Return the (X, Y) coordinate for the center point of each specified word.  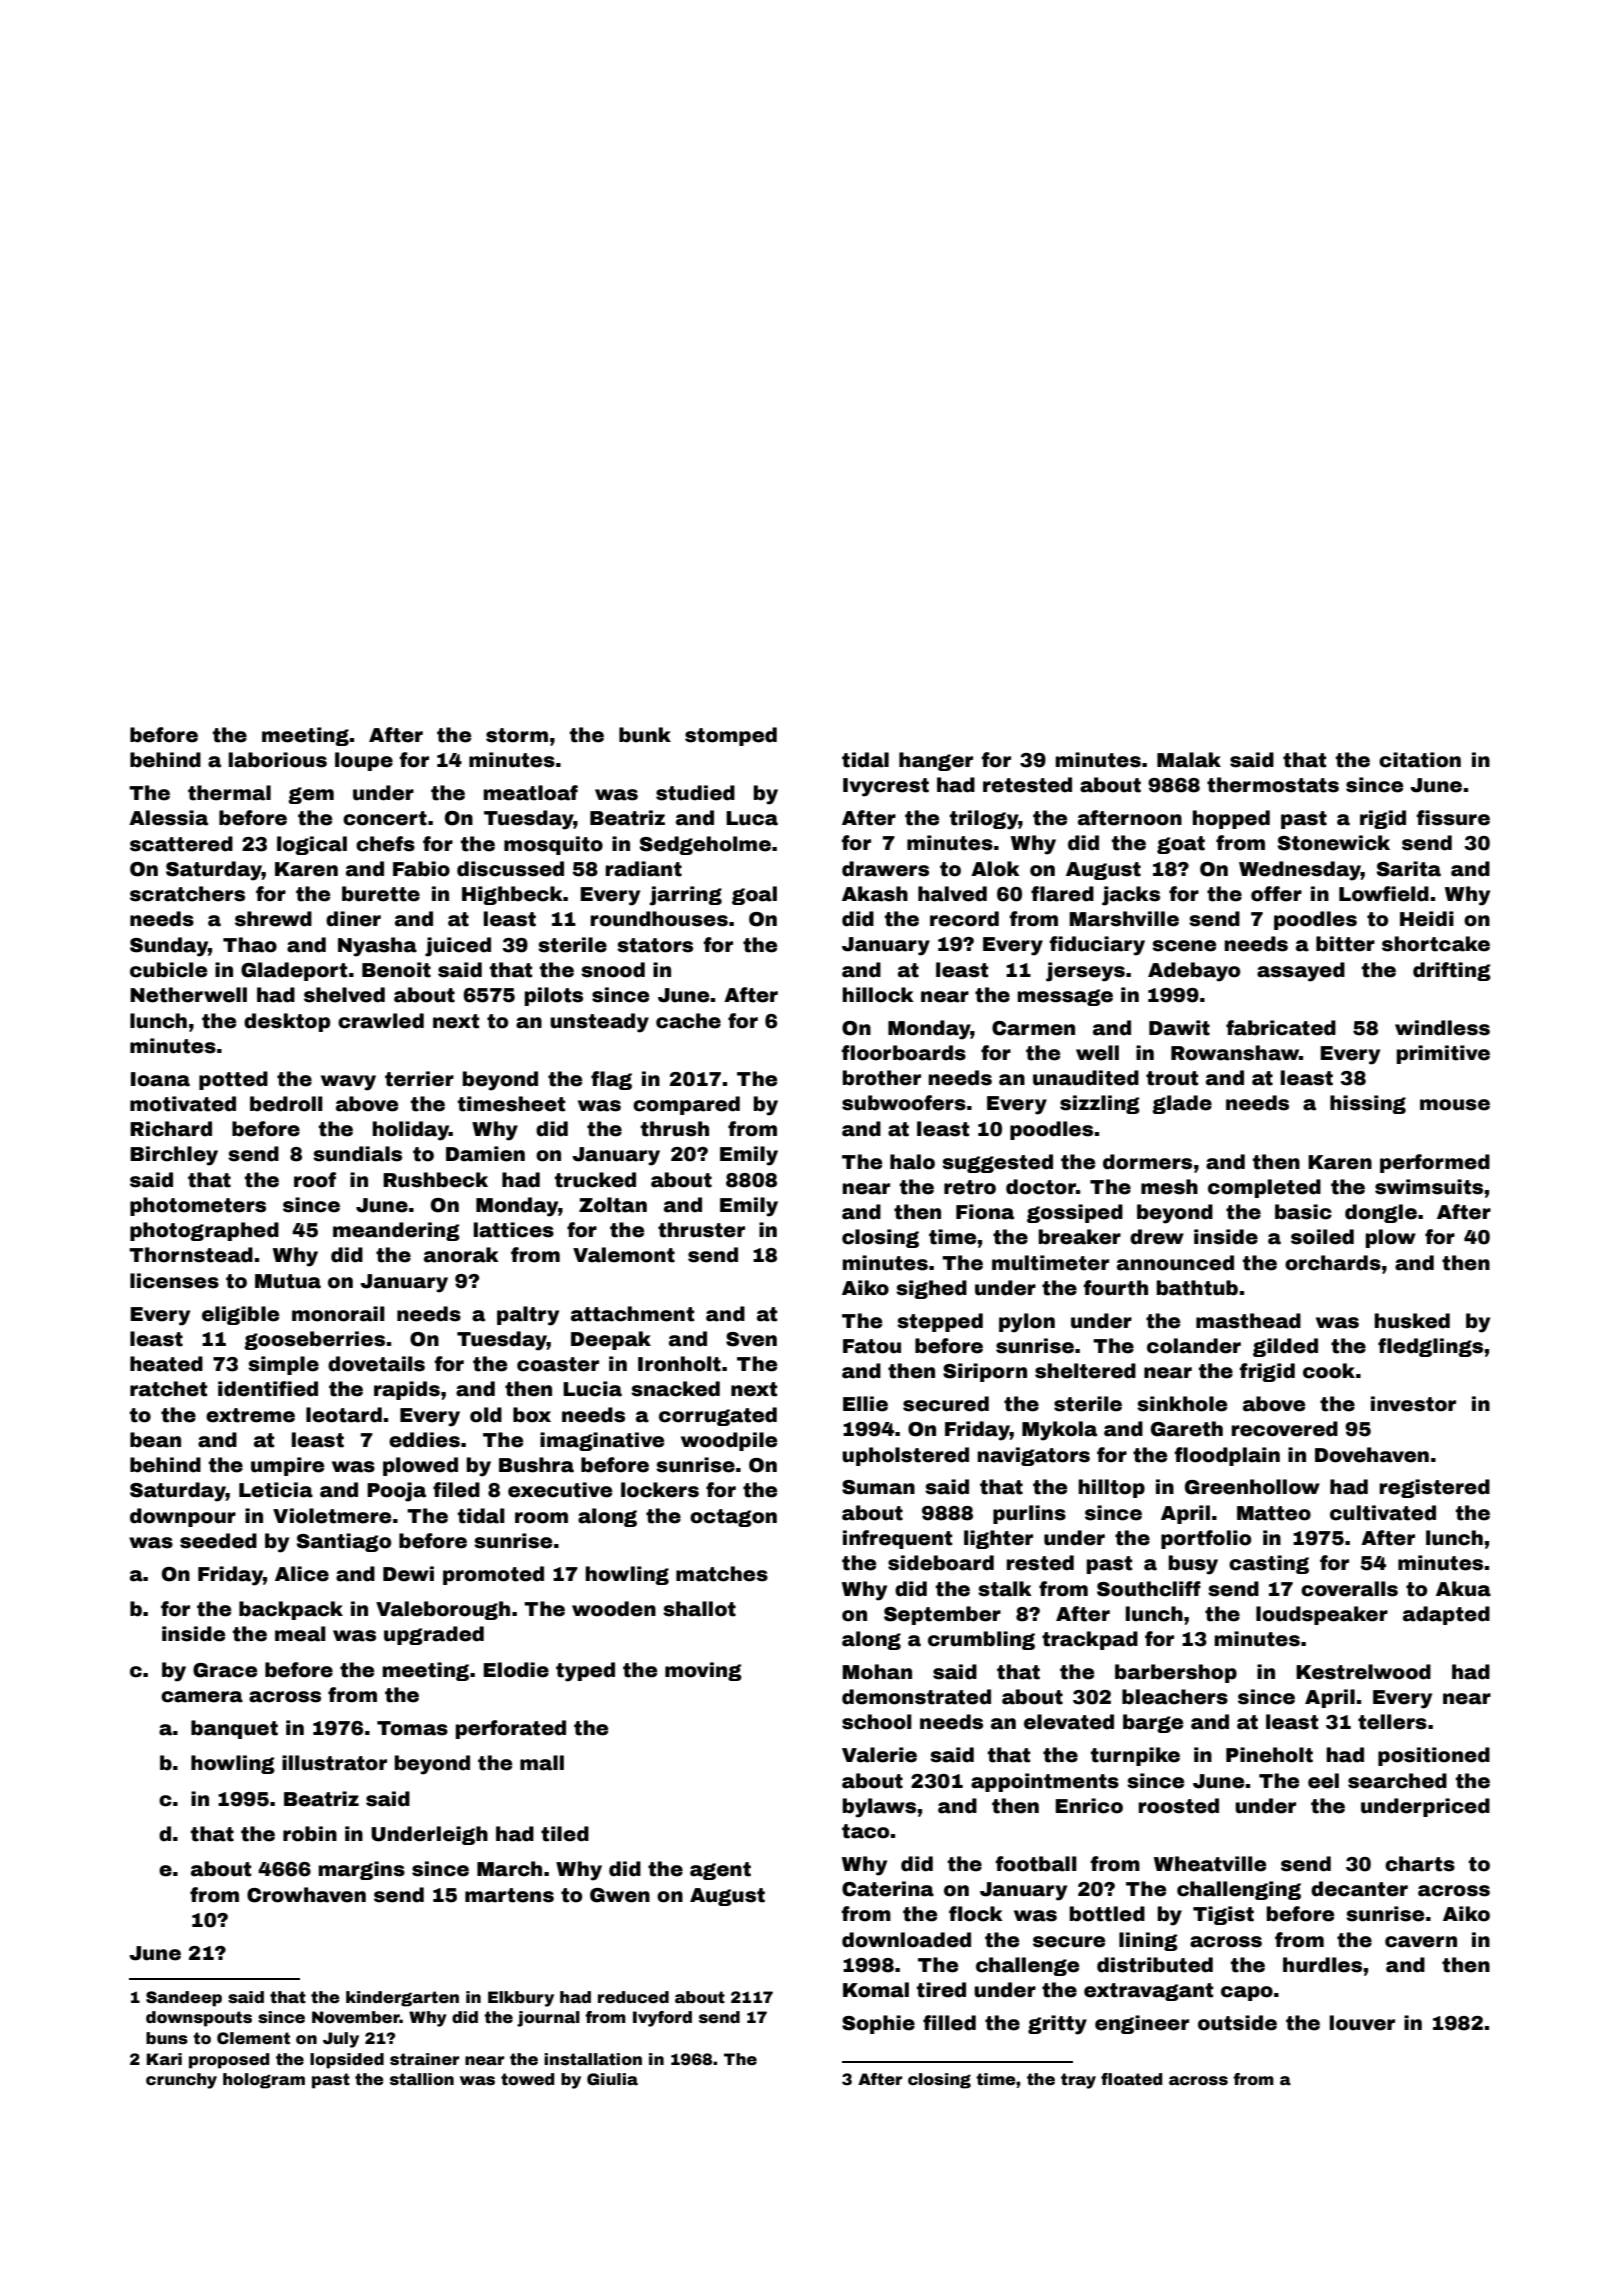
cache (688, 1021)
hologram (264, 2081)
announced (1175, 1263)
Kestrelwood (1363, 1672)
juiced (458, 947)
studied (695, 793)
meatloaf (531, 793)
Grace (225, 1670)
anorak (461, 1255)
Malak (1189, 760)
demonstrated (916, 1697)
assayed (1301, 972)
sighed (931, 1289)
